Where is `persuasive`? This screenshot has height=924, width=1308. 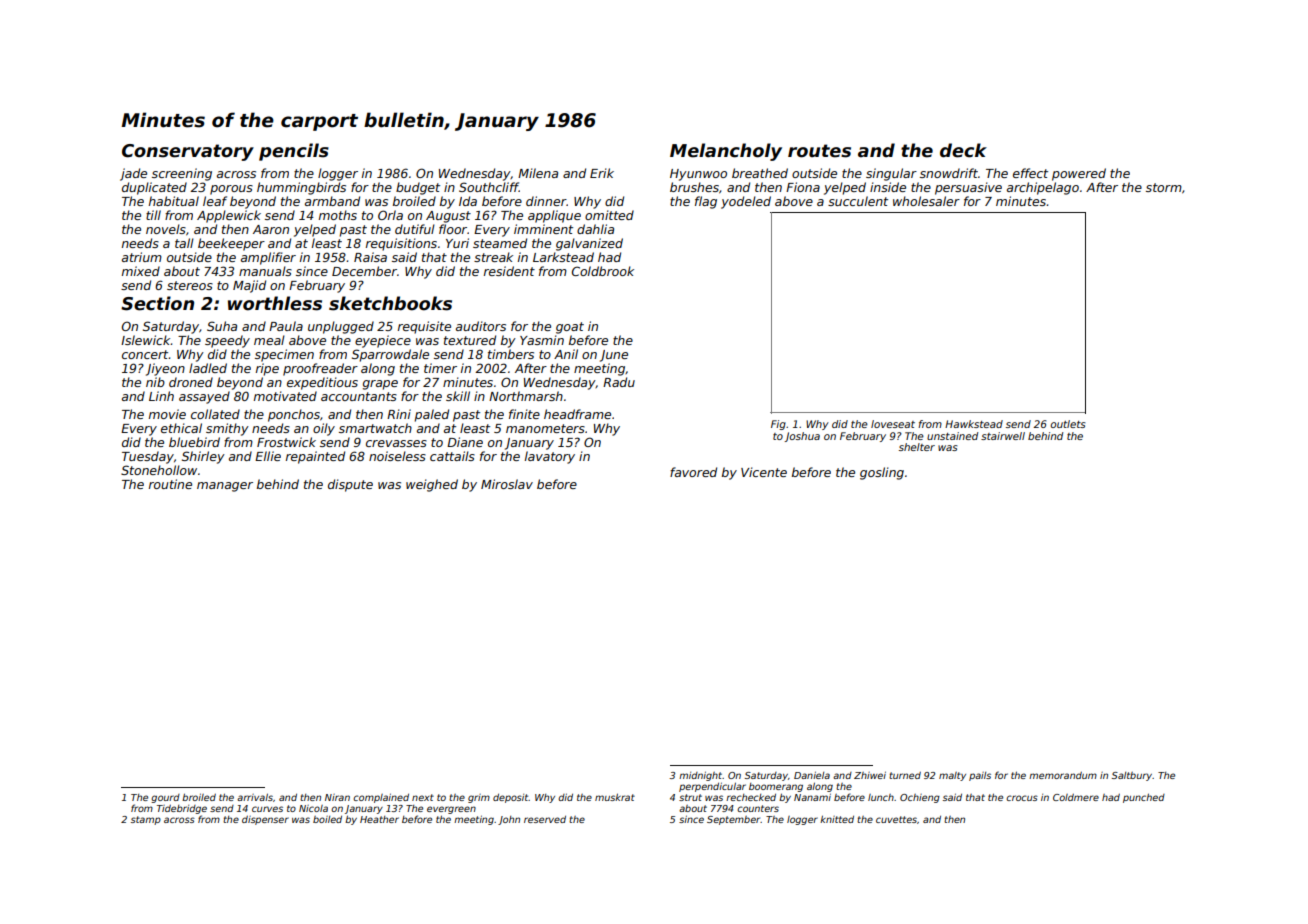 persuasive is located at coordinates (968, 188).
